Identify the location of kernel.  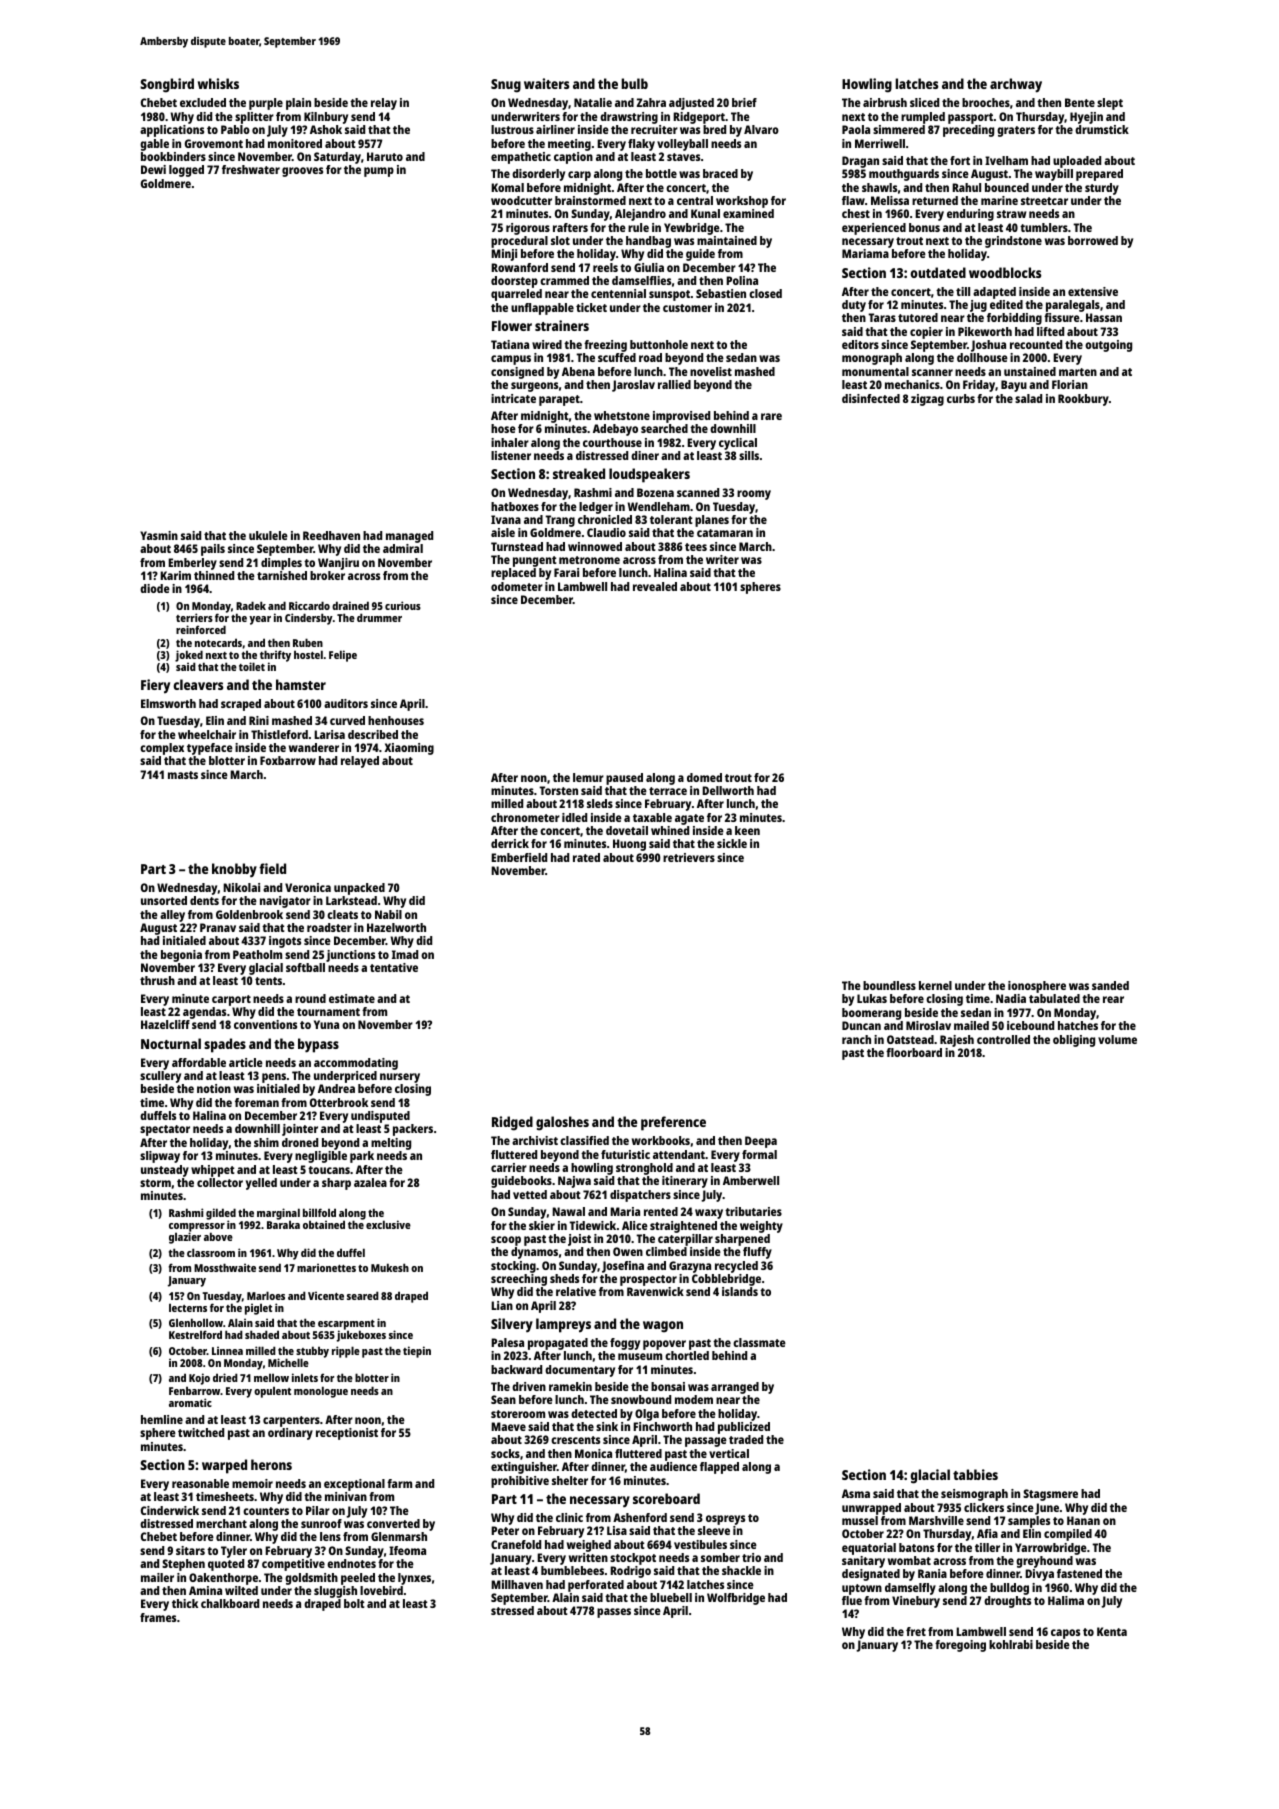
(935, 985).
